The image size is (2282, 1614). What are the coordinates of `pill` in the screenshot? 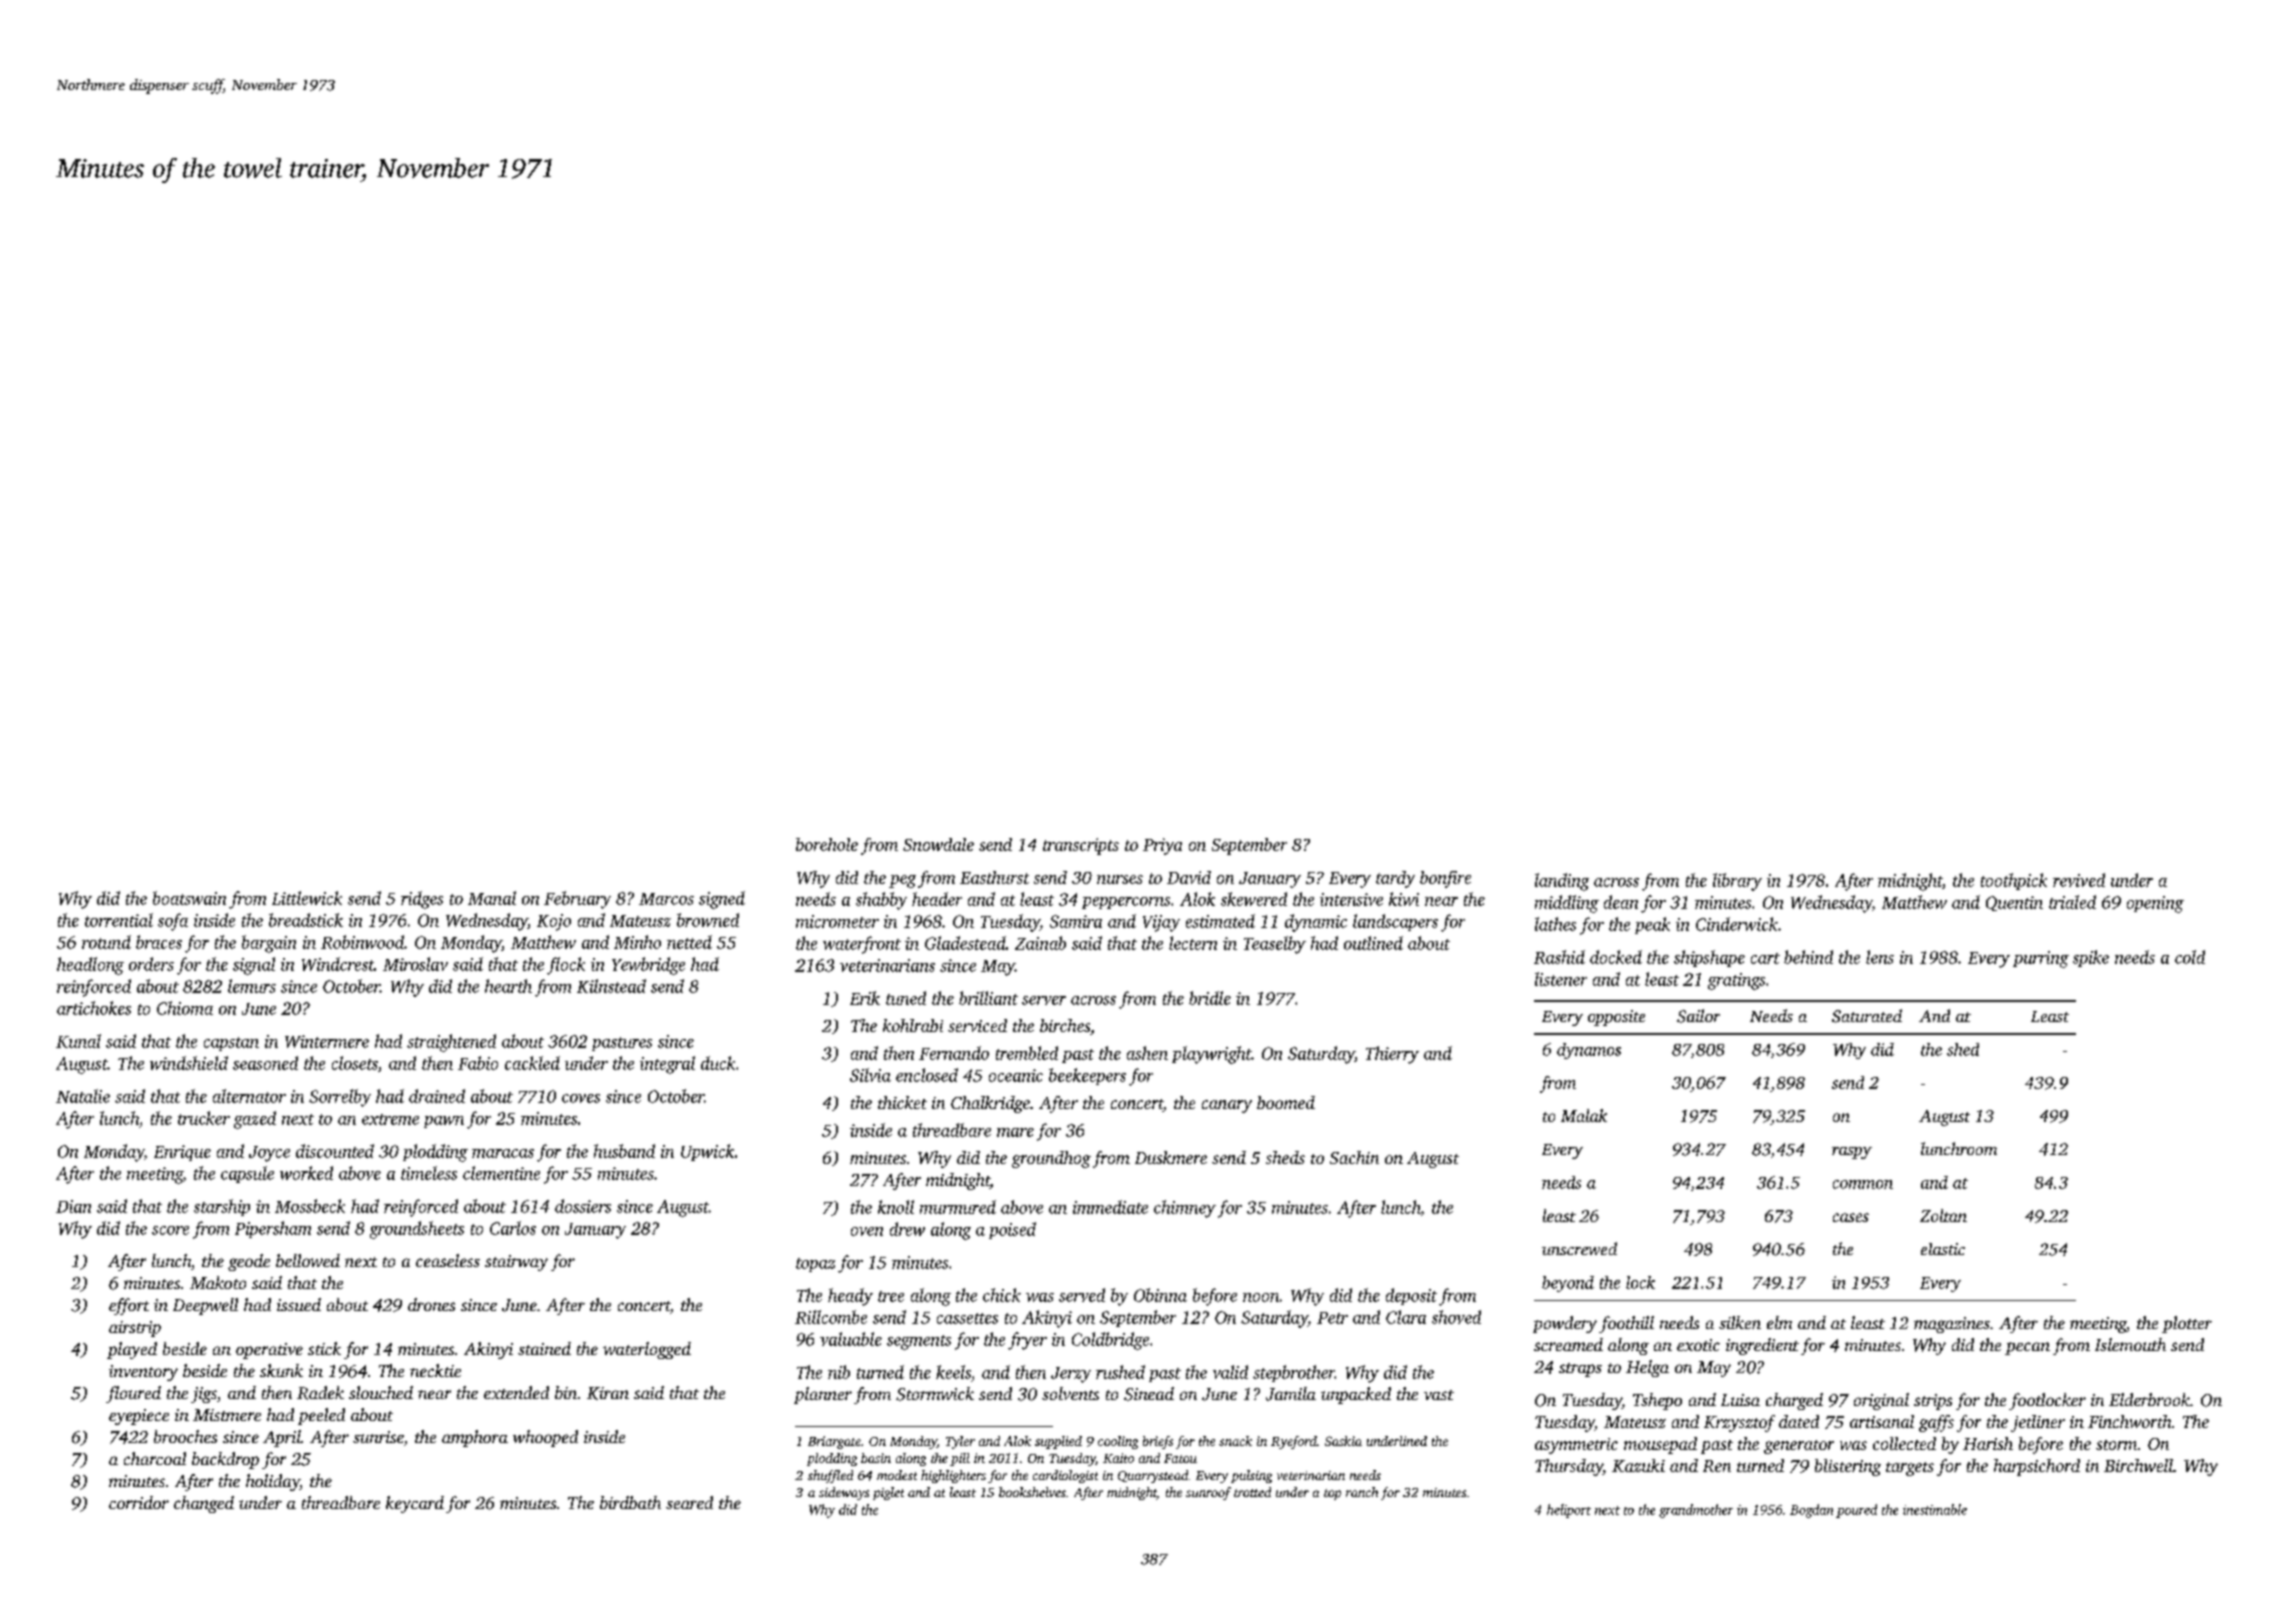 It's located at (960, 1459).
